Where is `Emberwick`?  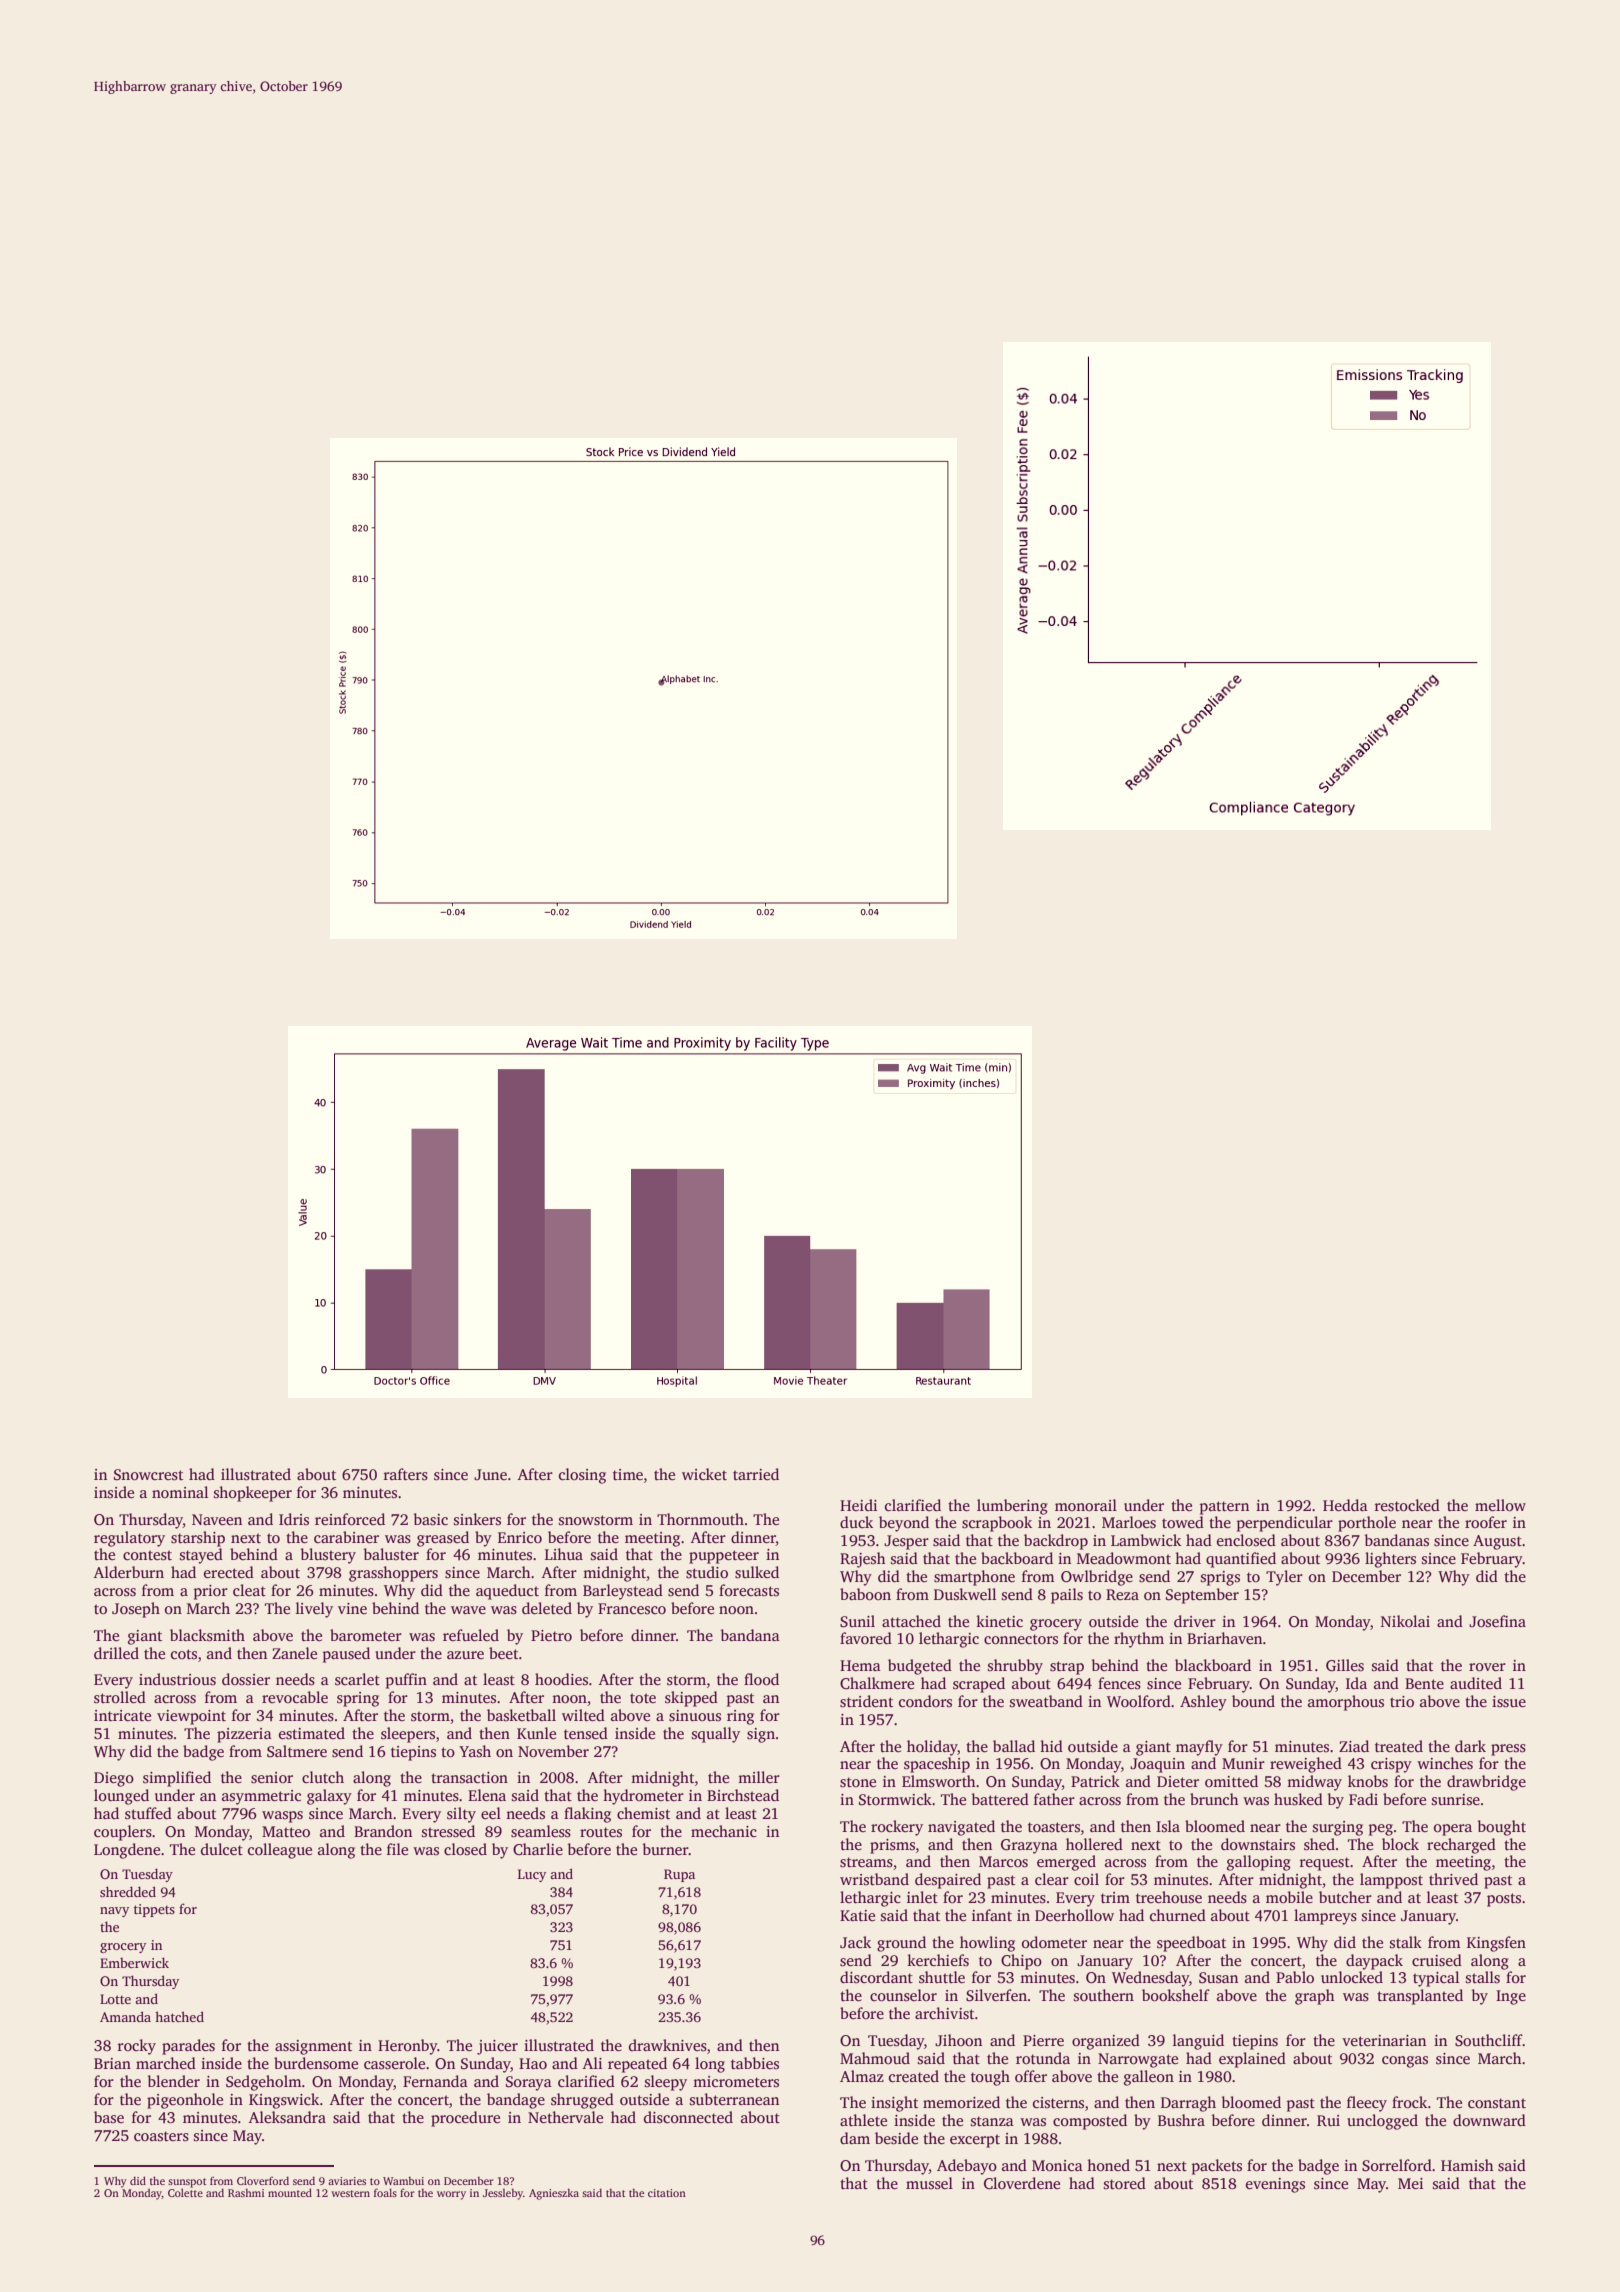
Emberwick is located at coordinates (134, 1962).
